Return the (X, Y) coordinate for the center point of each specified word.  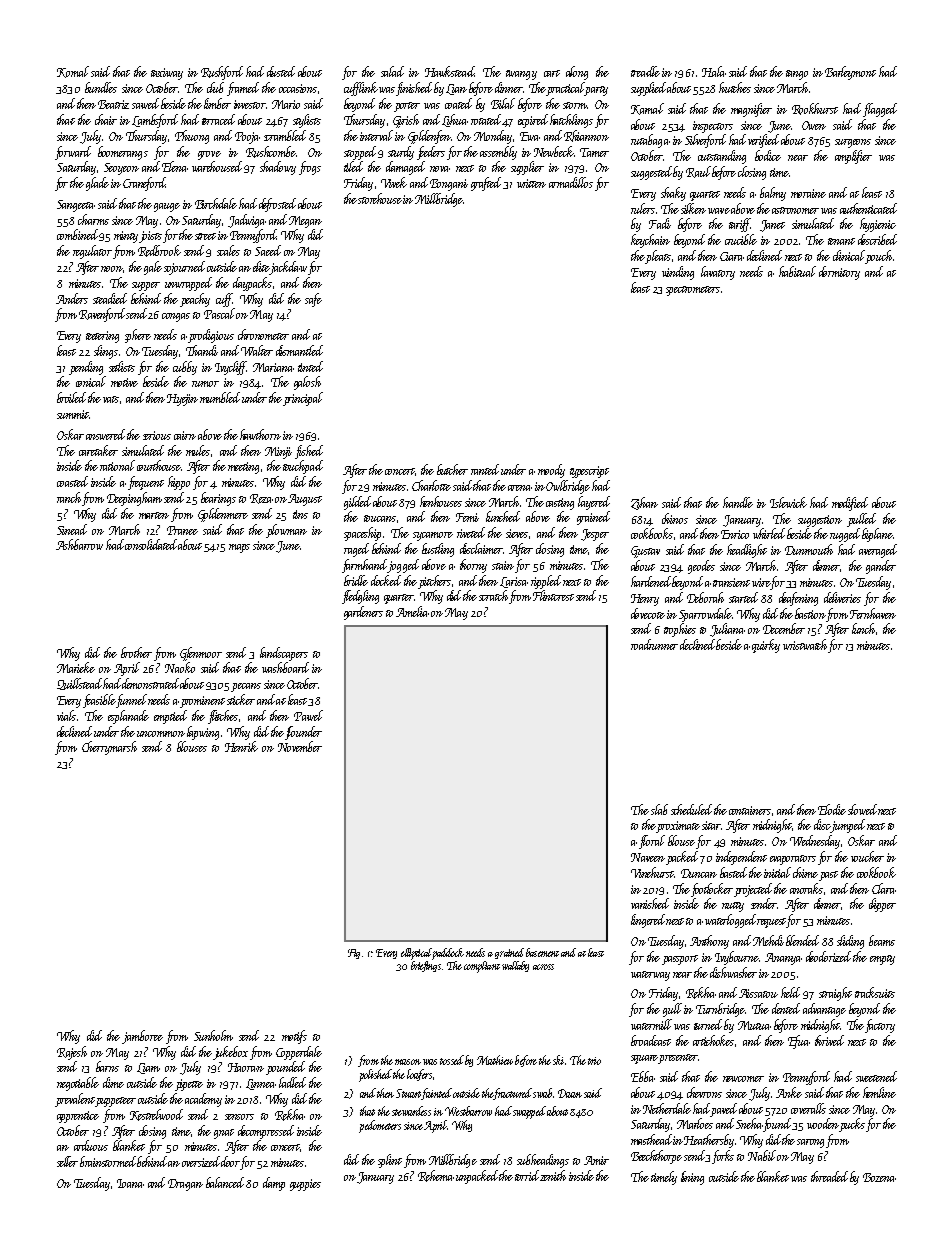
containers (750, 810)
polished (375, 1075)
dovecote (648, 613)
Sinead (72, 529)
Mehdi (768, 940)
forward (73, 153)
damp (274, 1184)
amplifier (853, 157)
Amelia (412, 611)
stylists (307, 121)
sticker (241, 699)
